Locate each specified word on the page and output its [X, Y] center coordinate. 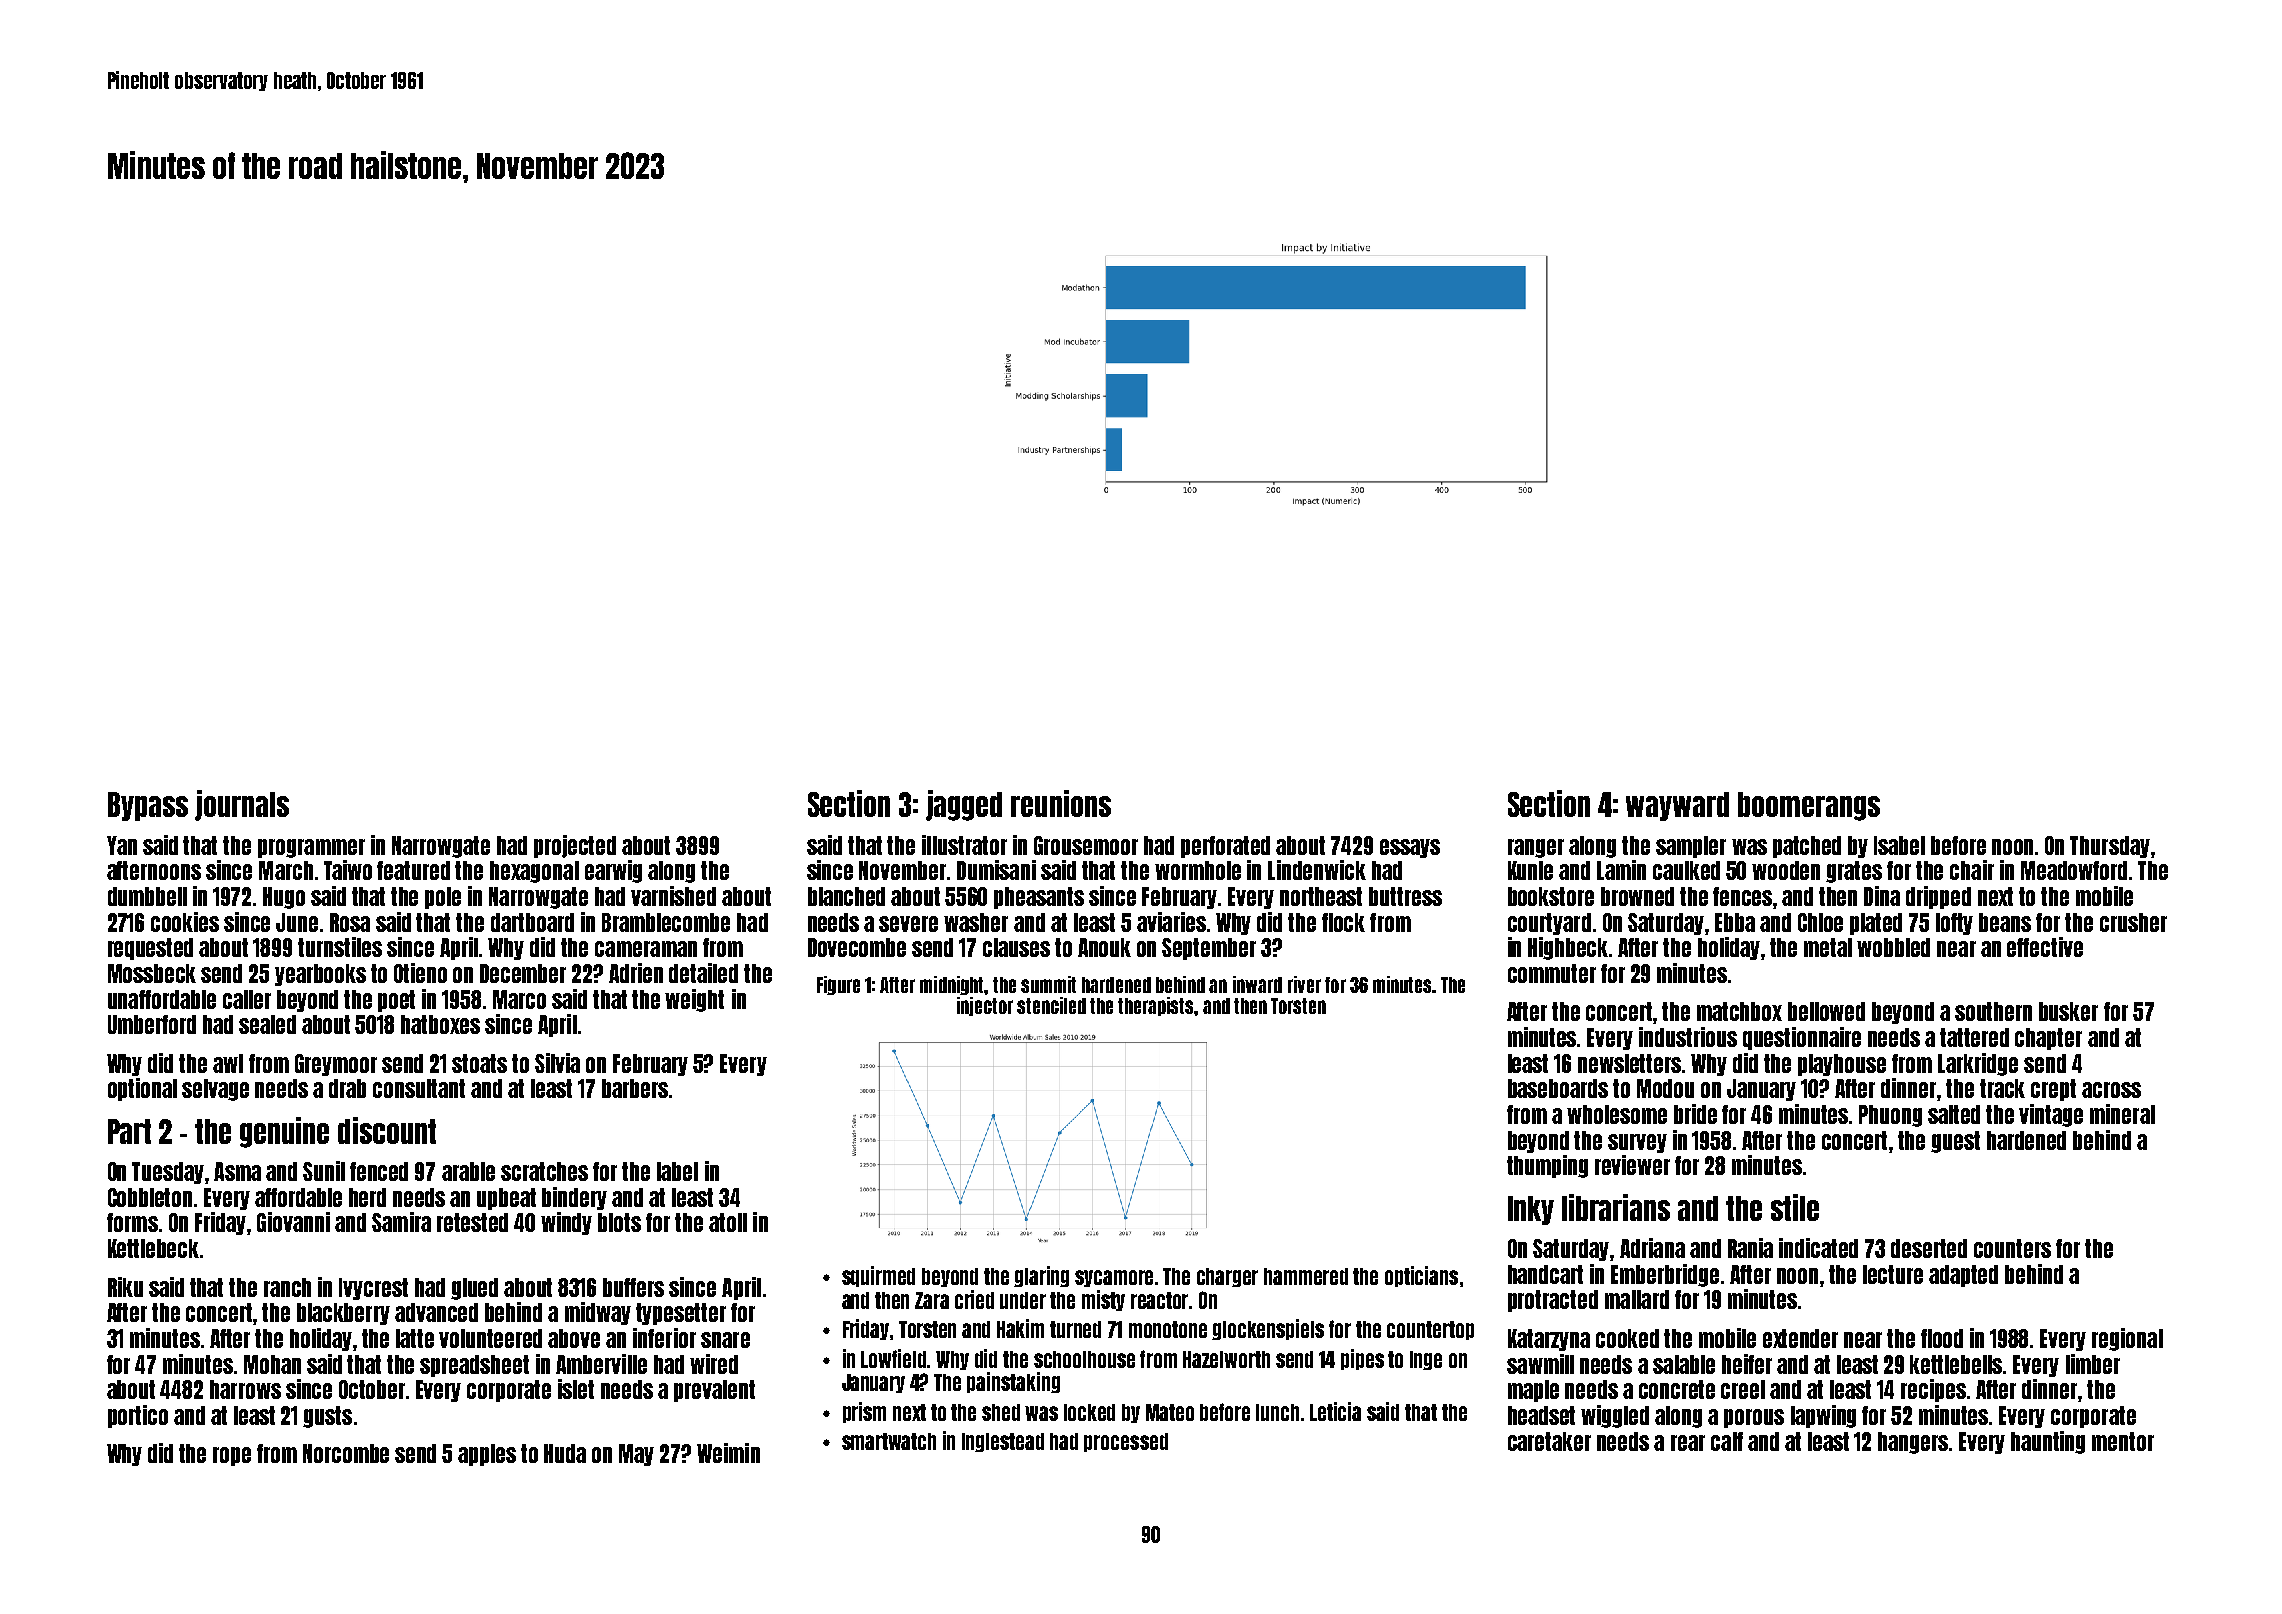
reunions [1061, 803]
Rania [1750, 1248]
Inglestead [1003, 1442]
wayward [1677, 806]
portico [138, 1416]
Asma [237, 1171]
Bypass [148, 806]
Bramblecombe [666, 922]
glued [474, 1289]
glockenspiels [1268, 1329]
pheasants [1039, 898]
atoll [728, 1222]
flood [1942, 1338]
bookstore [1551, 896]
